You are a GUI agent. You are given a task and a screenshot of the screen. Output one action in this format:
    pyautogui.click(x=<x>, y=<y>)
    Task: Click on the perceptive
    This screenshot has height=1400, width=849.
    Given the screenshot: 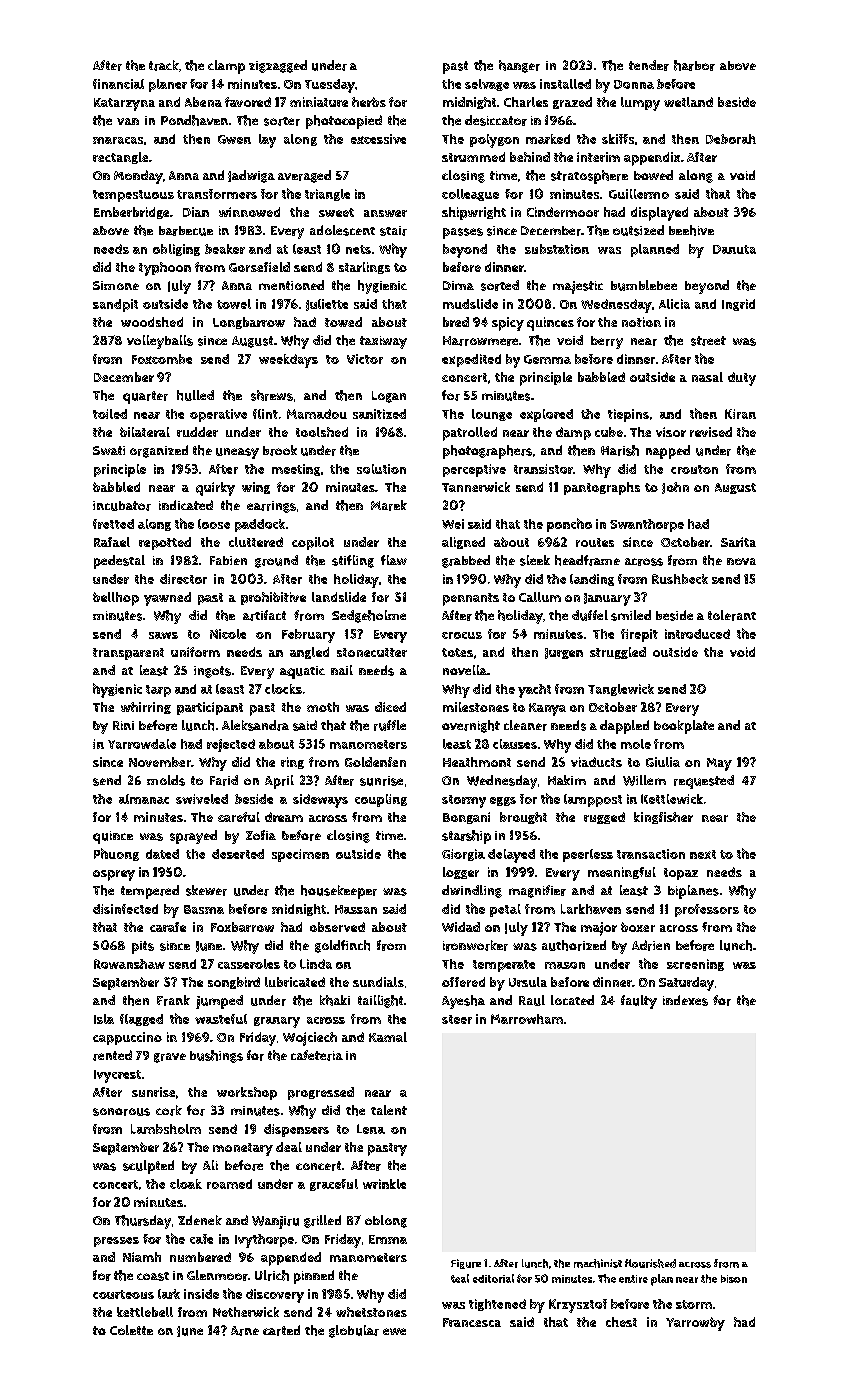 What is the action you would take?
    pyautogui.click(x=474, y=470)
